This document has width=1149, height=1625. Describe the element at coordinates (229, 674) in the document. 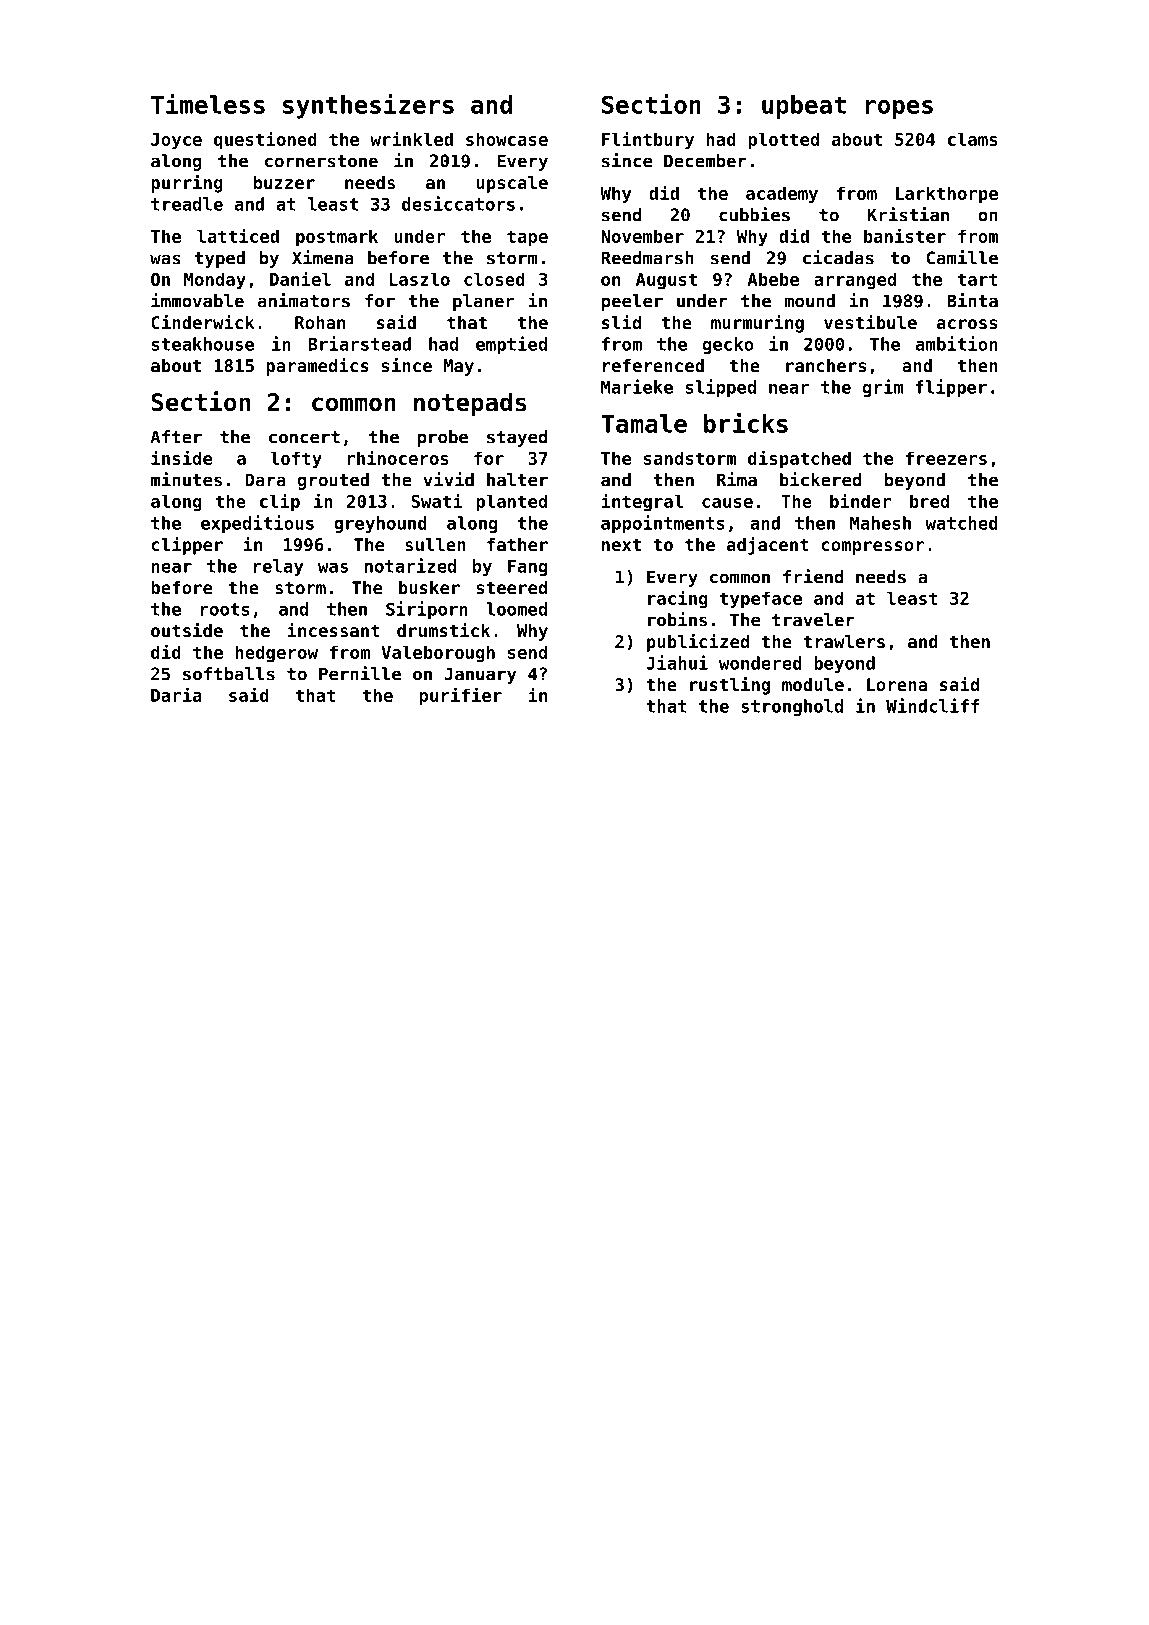

I see `softballs` at that location.
